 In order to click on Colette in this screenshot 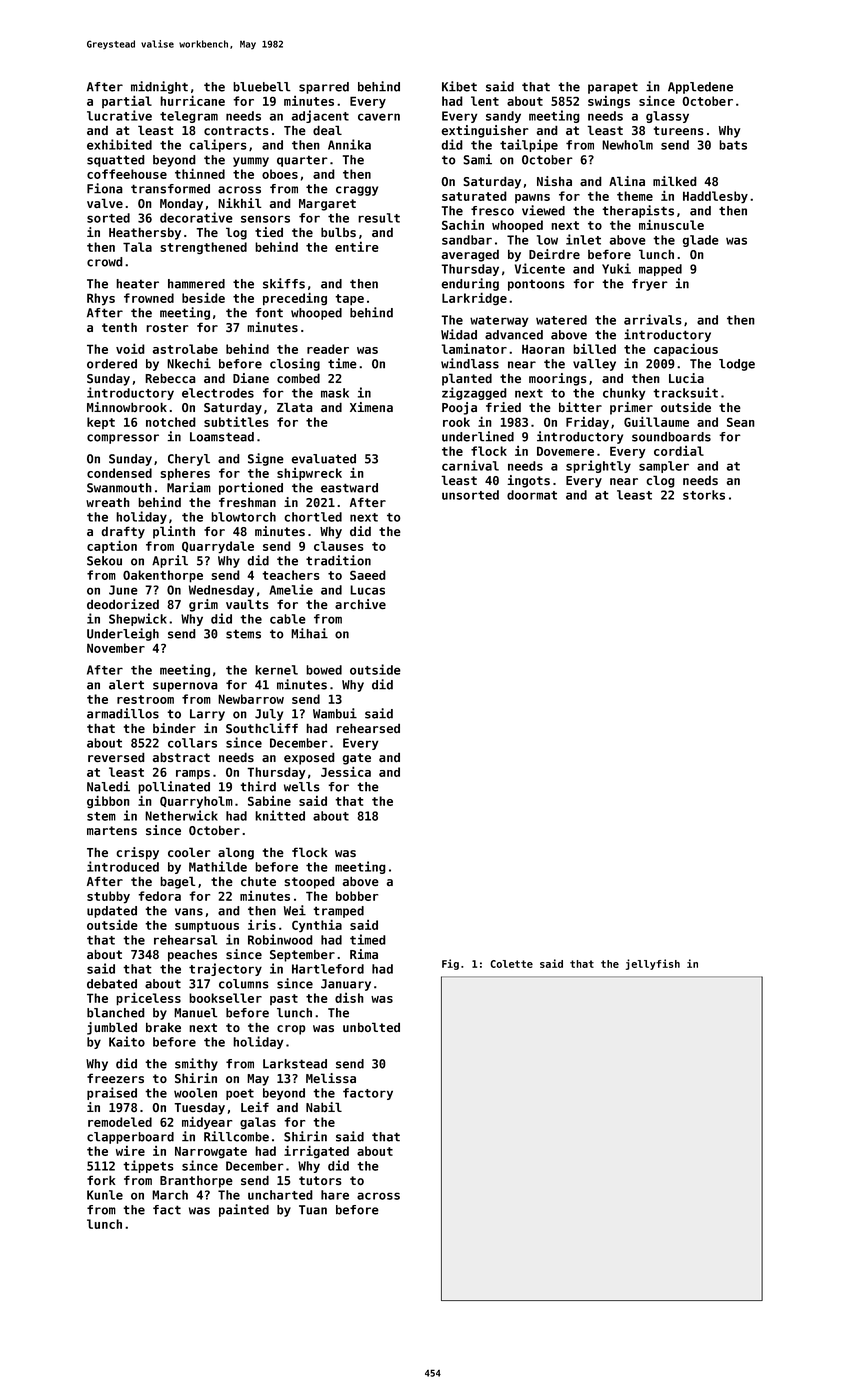, I will do `click(511, 964)`.
